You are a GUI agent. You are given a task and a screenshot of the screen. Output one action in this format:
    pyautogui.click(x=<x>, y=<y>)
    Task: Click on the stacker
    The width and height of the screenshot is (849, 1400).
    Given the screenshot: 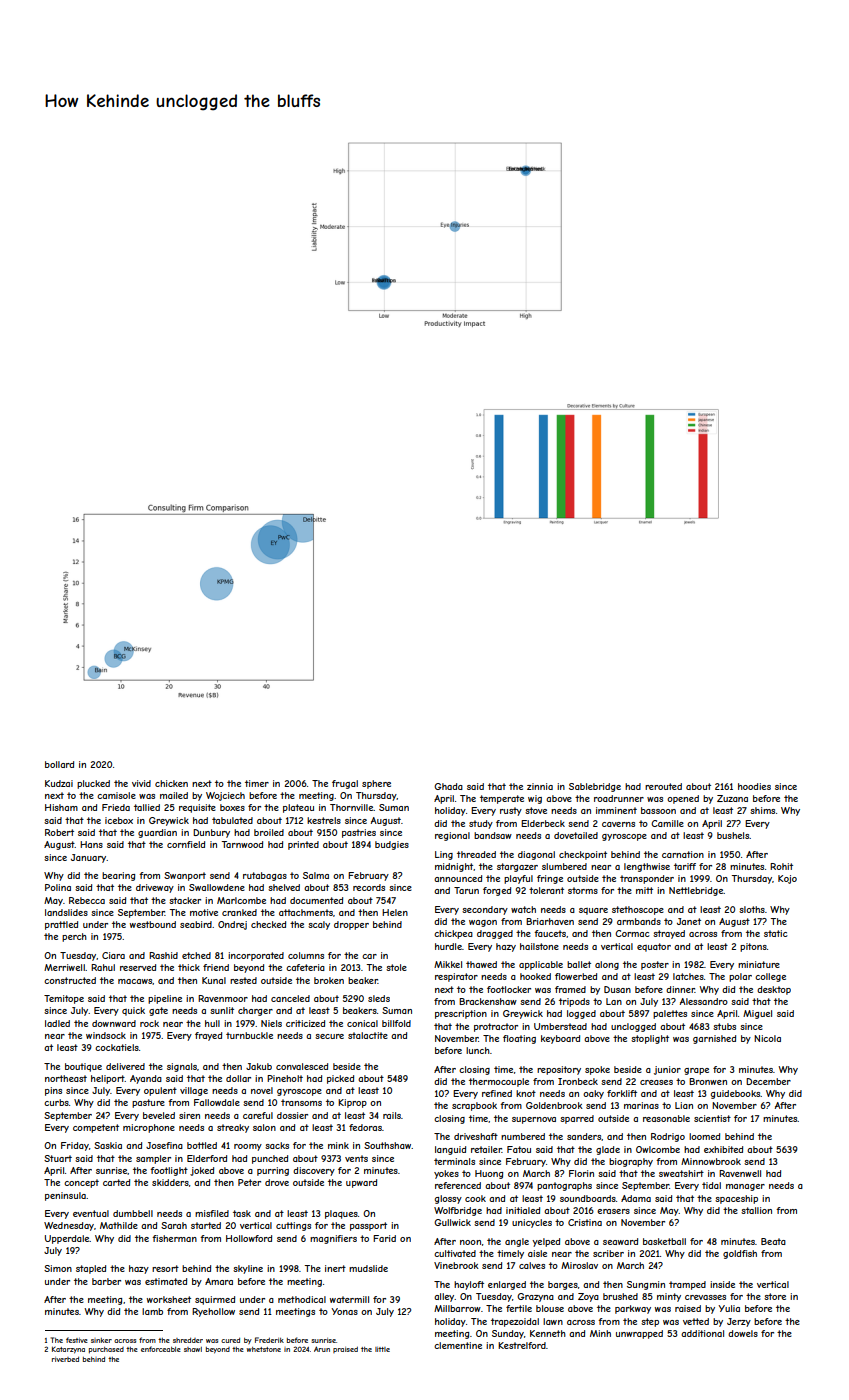 What is the action you would take?
    pyautogui.click(x=185, y=900)
